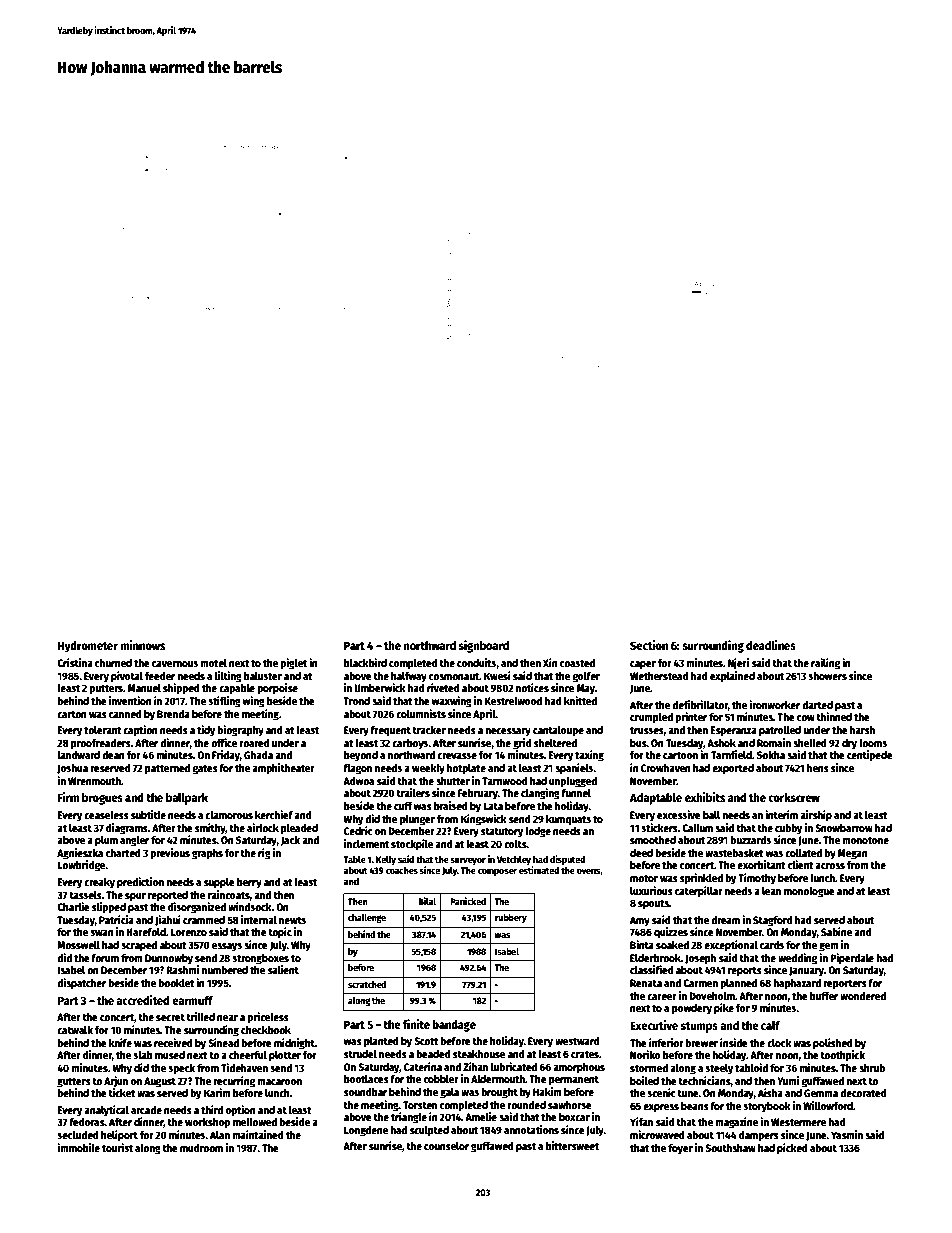 This page has width=952, height=1233. What do you see at coordinates (771, 891) in the page?
I see `lean` at bounding box center [771, 891].
